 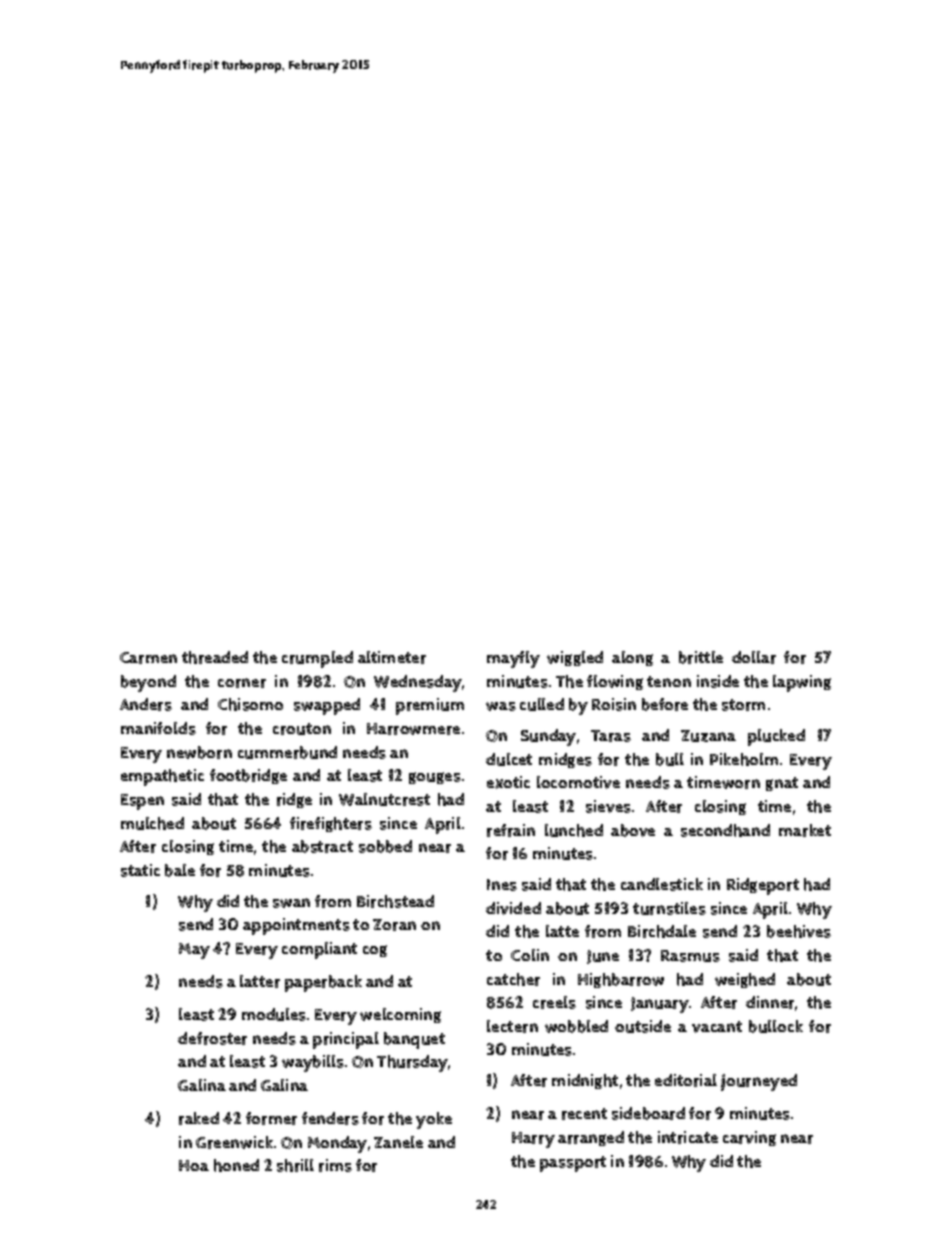 What do you see at coordinates (575, 658) in the image?
I see `wiggled` at bounding box center [575, 658].
